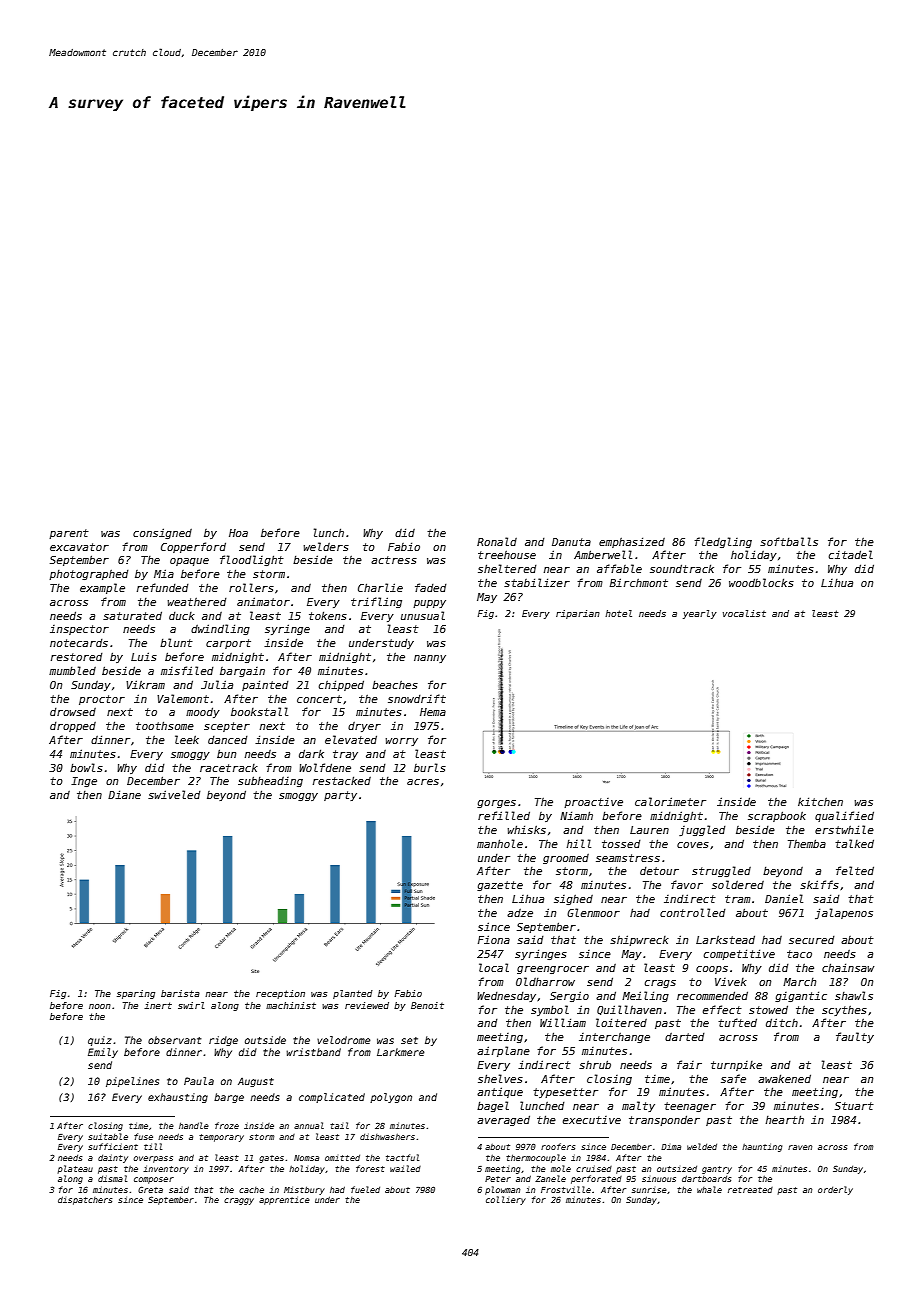 Image resolution: width=924 pixels, height=1308 pixels. What do you see at coordinates (239, 1201) in the page?
I see `craggy` at bounding box center [239, 1201].
